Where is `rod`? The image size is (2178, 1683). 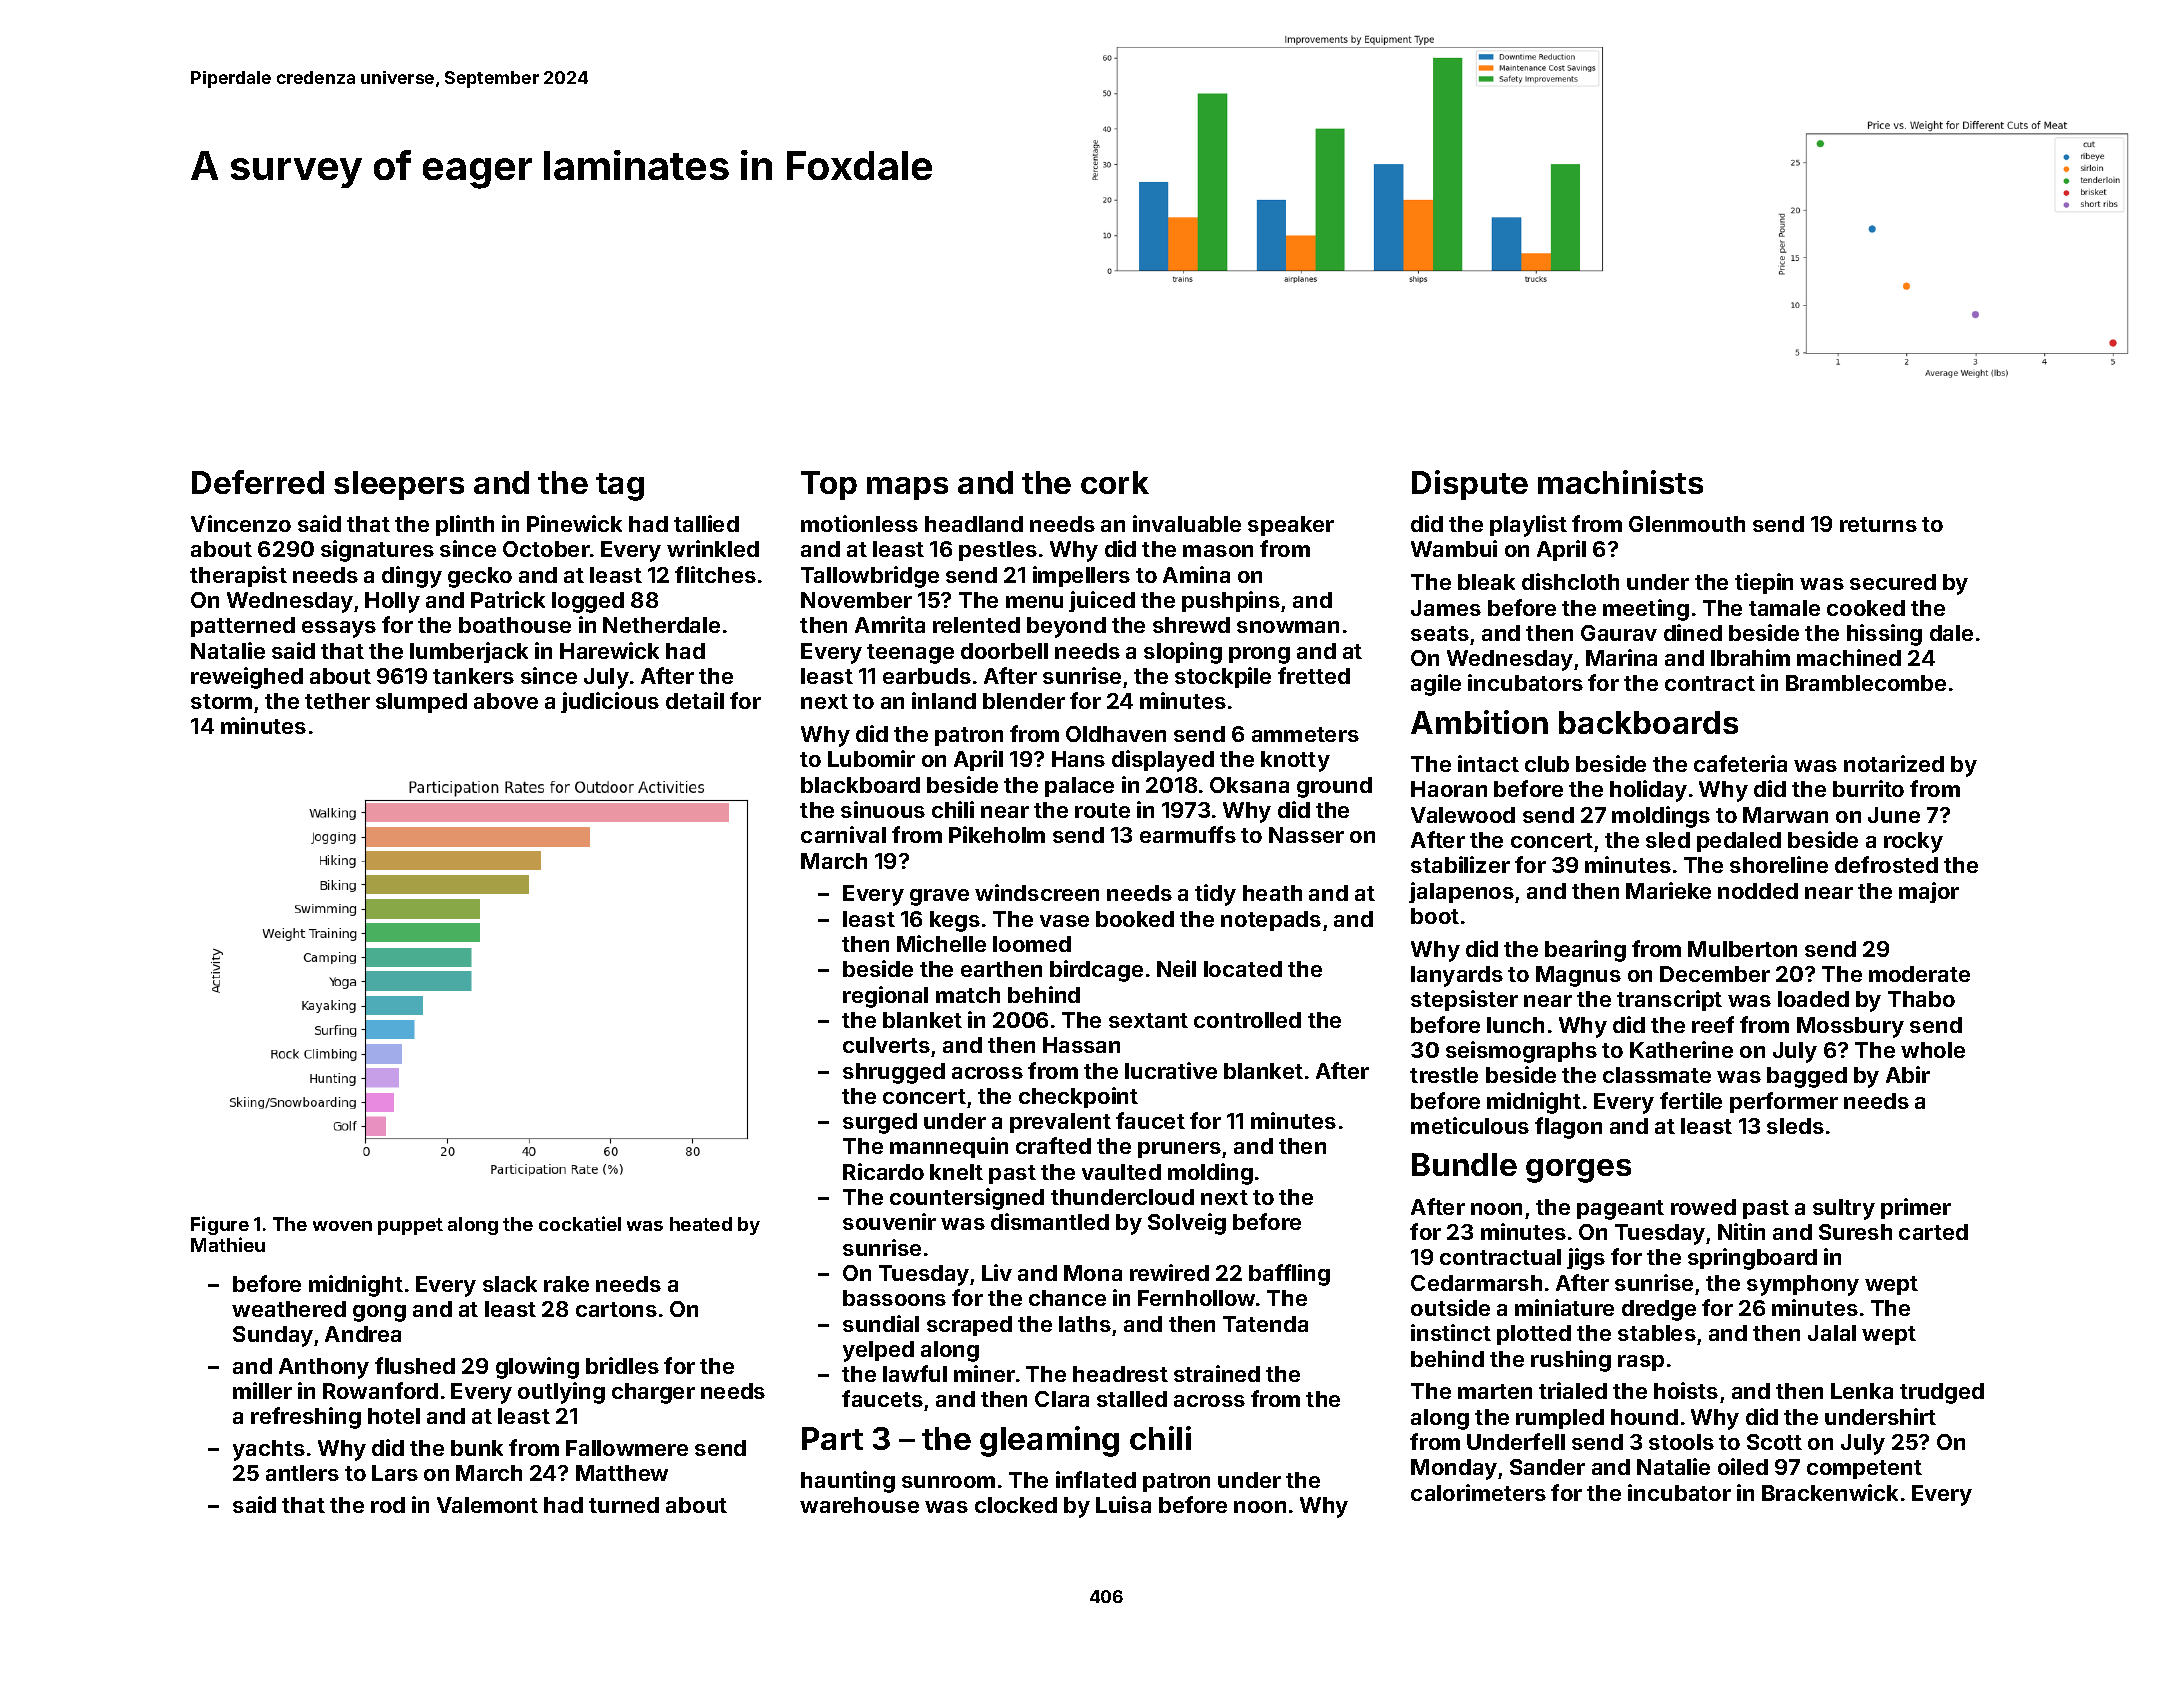
rod is located at coordinates (388, 1505).
